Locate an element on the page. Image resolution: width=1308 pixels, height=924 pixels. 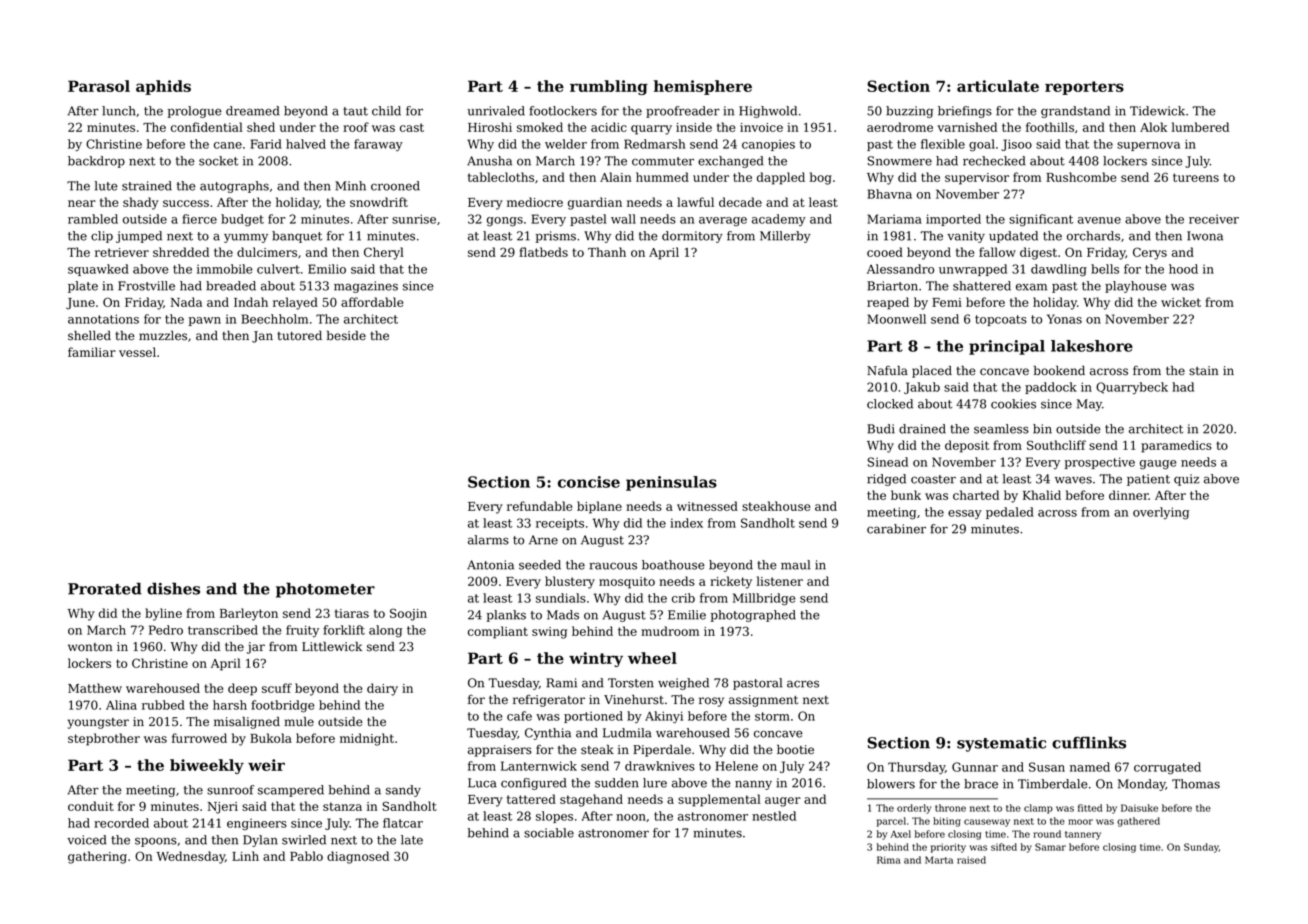
furrowed is located at coordinates (199, 738).
